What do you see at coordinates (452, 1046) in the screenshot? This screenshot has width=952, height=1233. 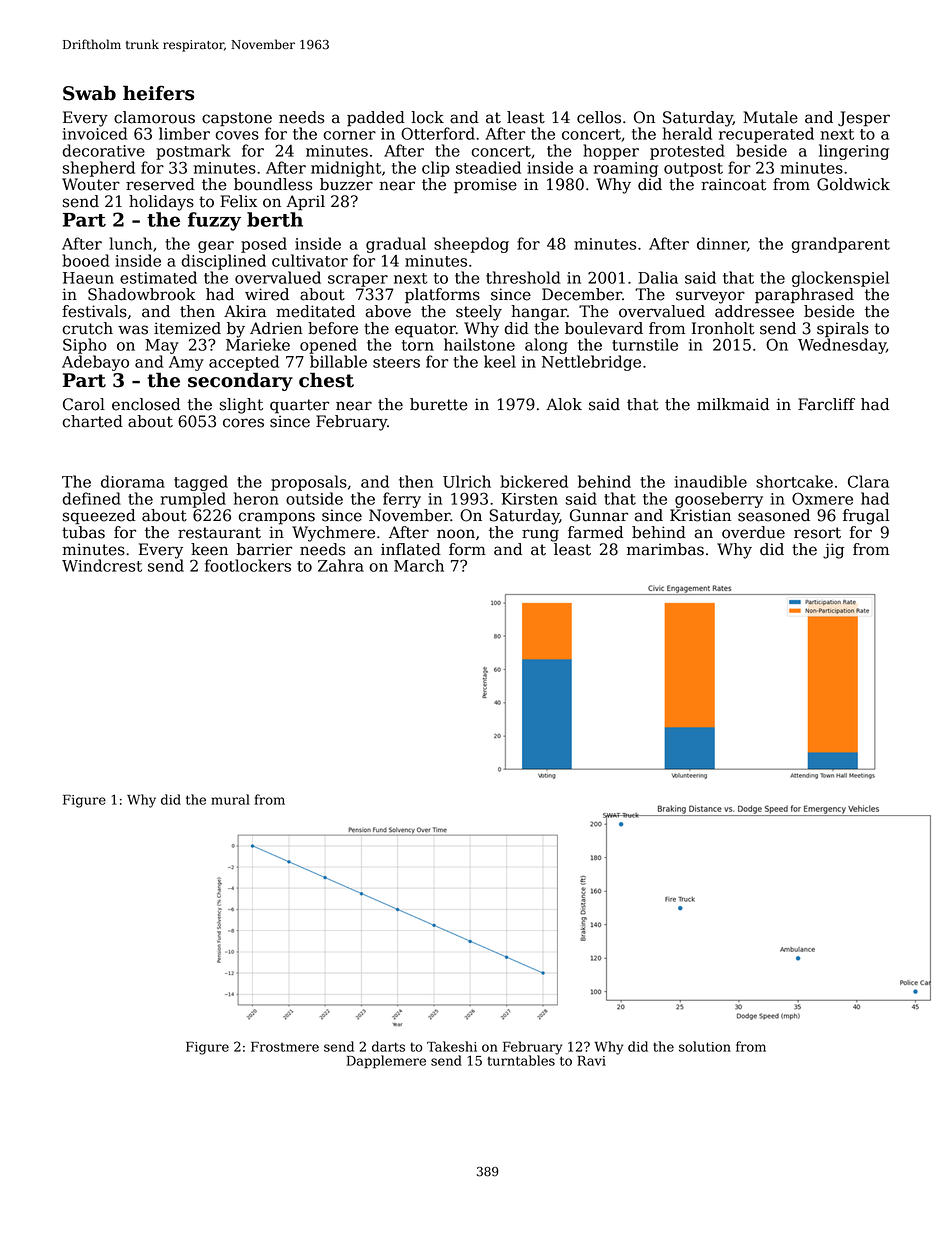 I see `Takeshi` at bounding box center [452, 1046].
